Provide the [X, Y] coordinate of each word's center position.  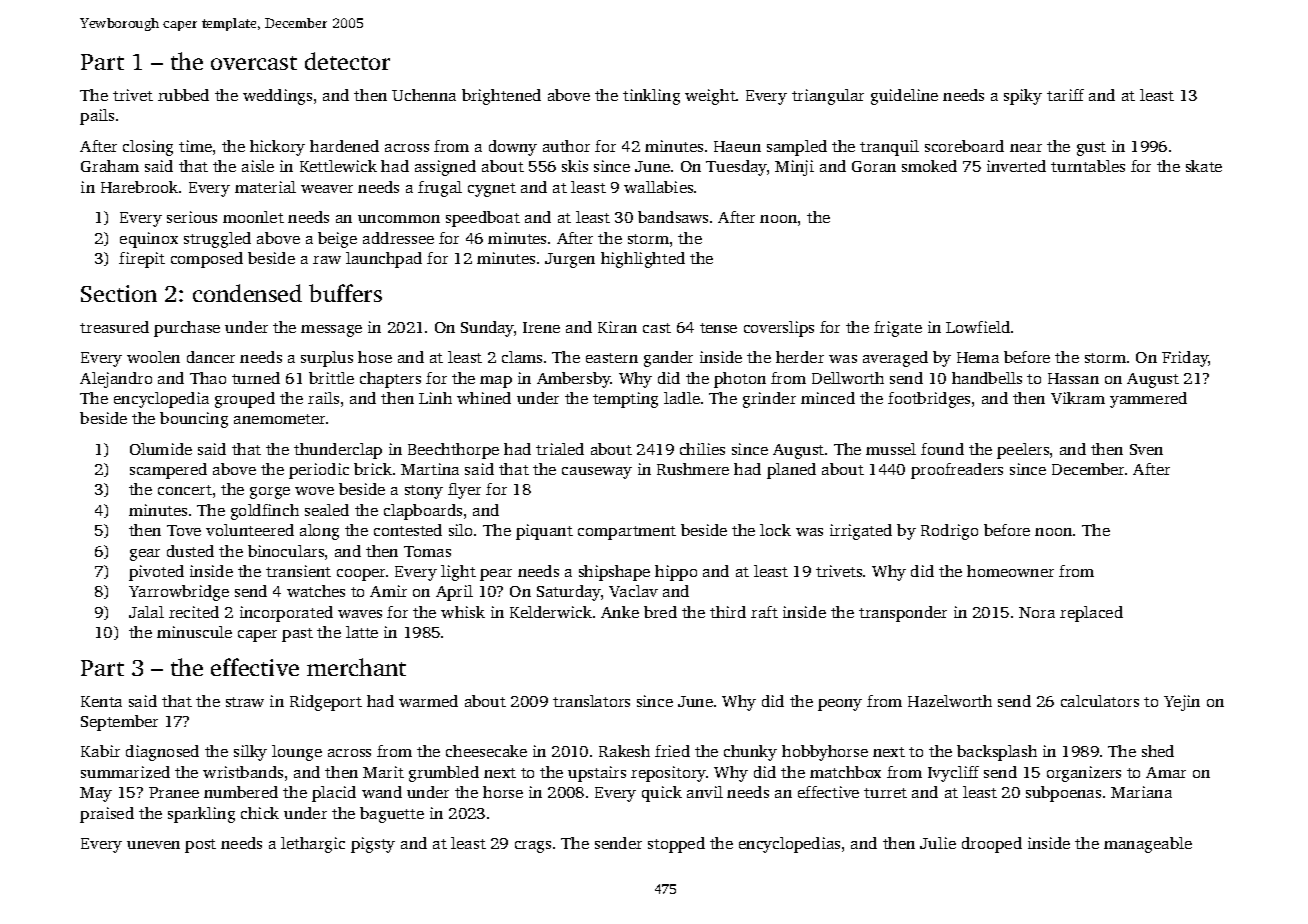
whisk [463, 612]
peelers [1023, 451]
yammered [1148, 400]
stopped [676, 845]
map [496, 382]
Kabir [100, 751]
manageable [1148, 845]
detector [347, 61]
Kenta [101, 701]
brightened [501, 97]
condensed [247, 293]
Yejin [1182, 703]
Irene [541, 327]
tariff [1065, 95]
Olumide [161, 449]
